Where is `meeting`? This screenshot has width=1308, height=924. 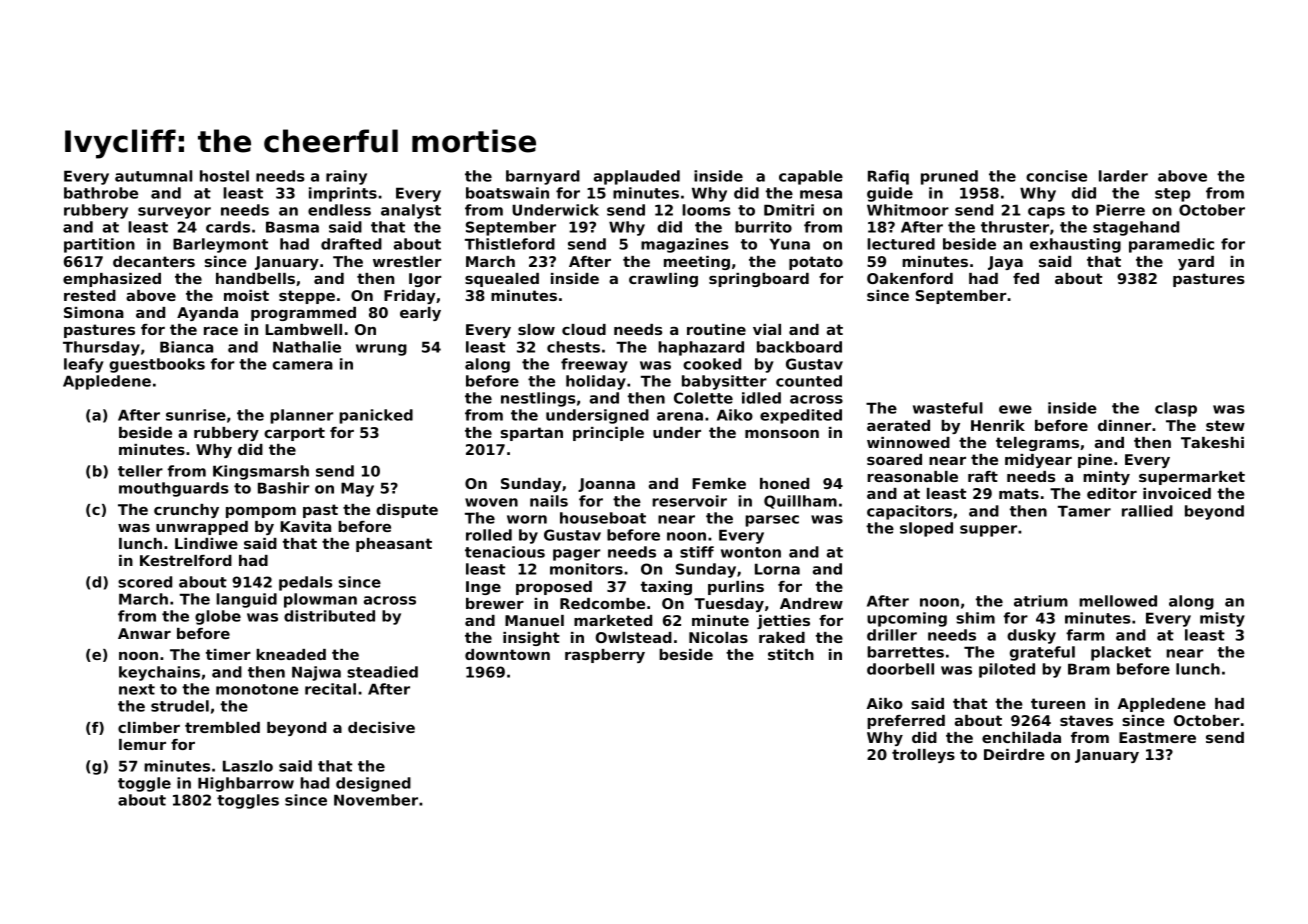 meeting is located at coordinates (697, 263).
